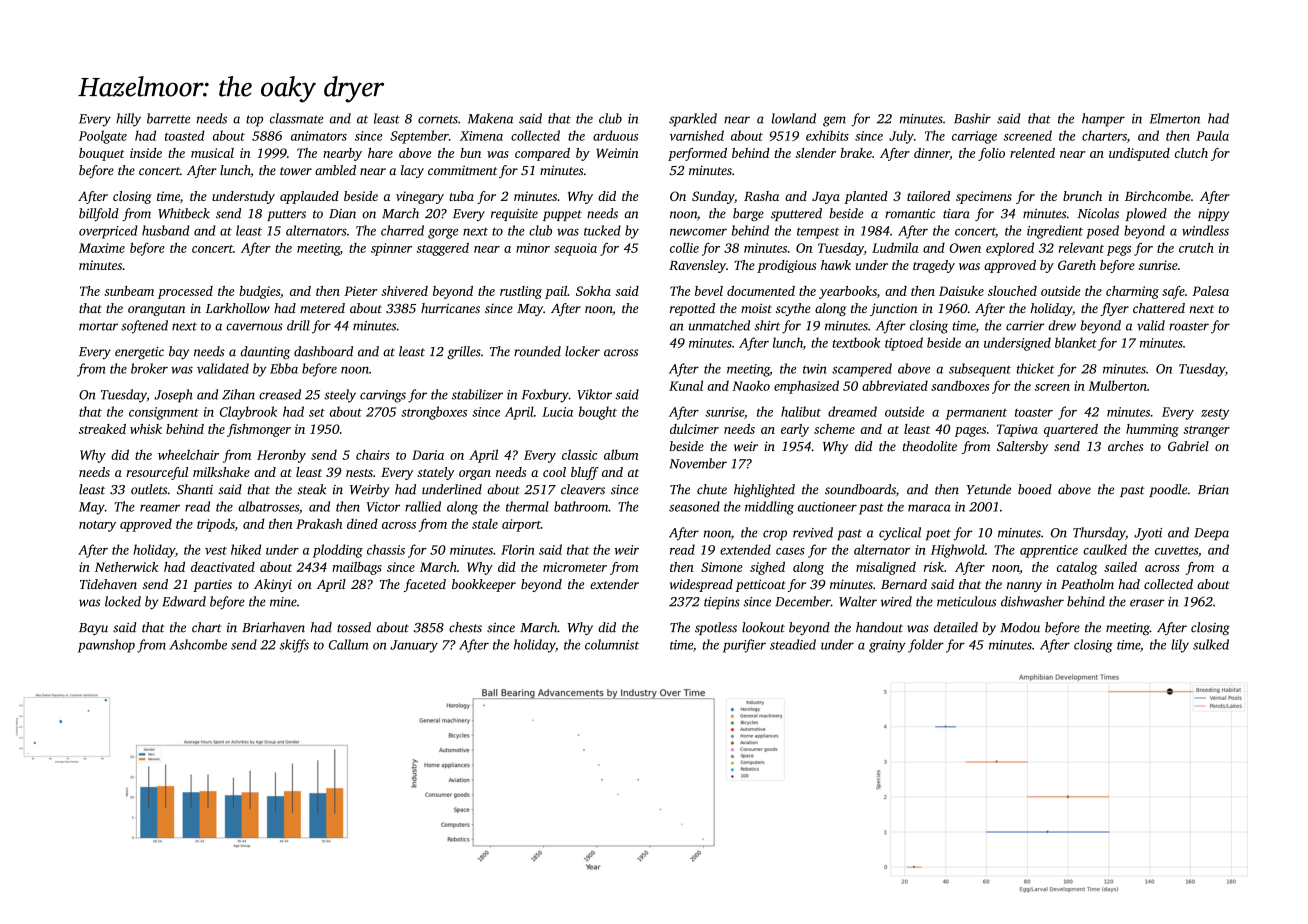  Describe the element at coordinates (1175, 118) in the page. I see `Elmerton` at that location.
